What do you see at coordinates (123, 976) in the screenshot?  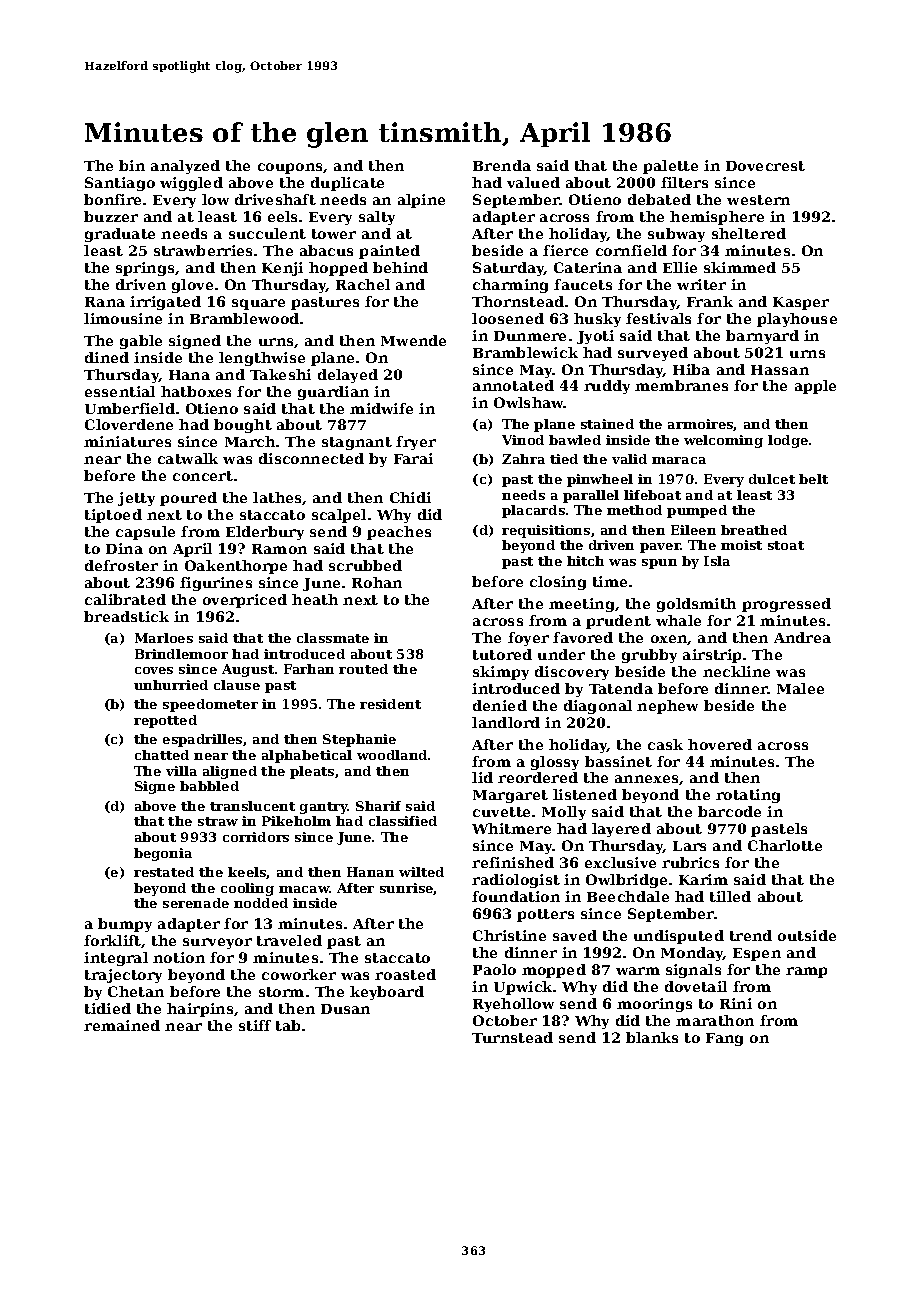 I see `trajectory` at bounding box center [123, 976].
